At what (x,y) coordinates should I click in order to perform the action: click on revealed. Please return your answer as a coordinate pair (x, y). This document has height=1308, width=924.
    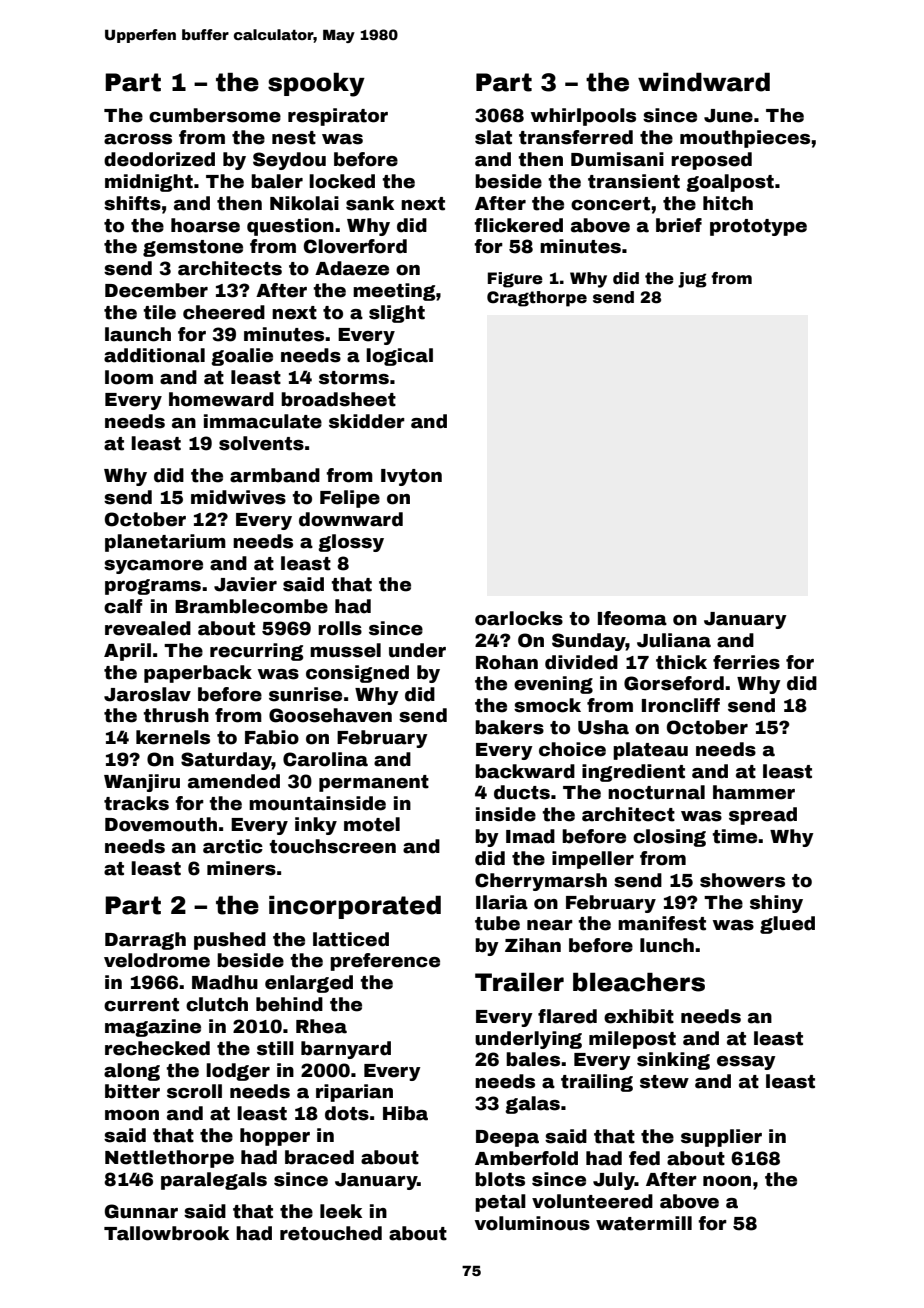
    Looking at the image, I should click on (148, 628).
